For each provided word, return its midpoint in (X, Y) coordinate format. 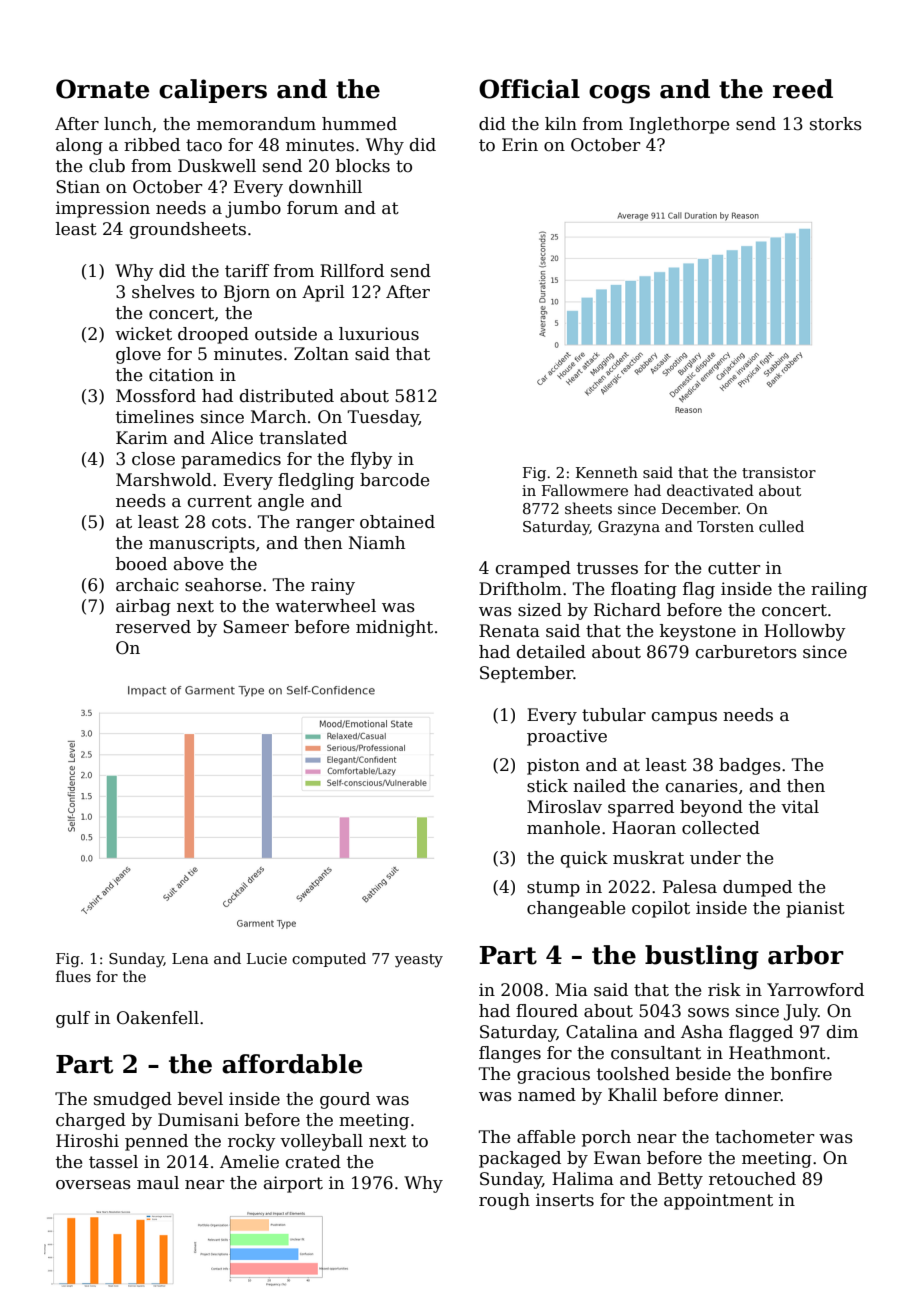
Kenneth (607, 472)
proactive (567, 737)
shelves (163, 292)
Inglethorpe (679, 125)
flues (73, 976)
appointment (718, 1201)
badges (750, 766)
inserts (565, 1200)
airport (293, 1184)
